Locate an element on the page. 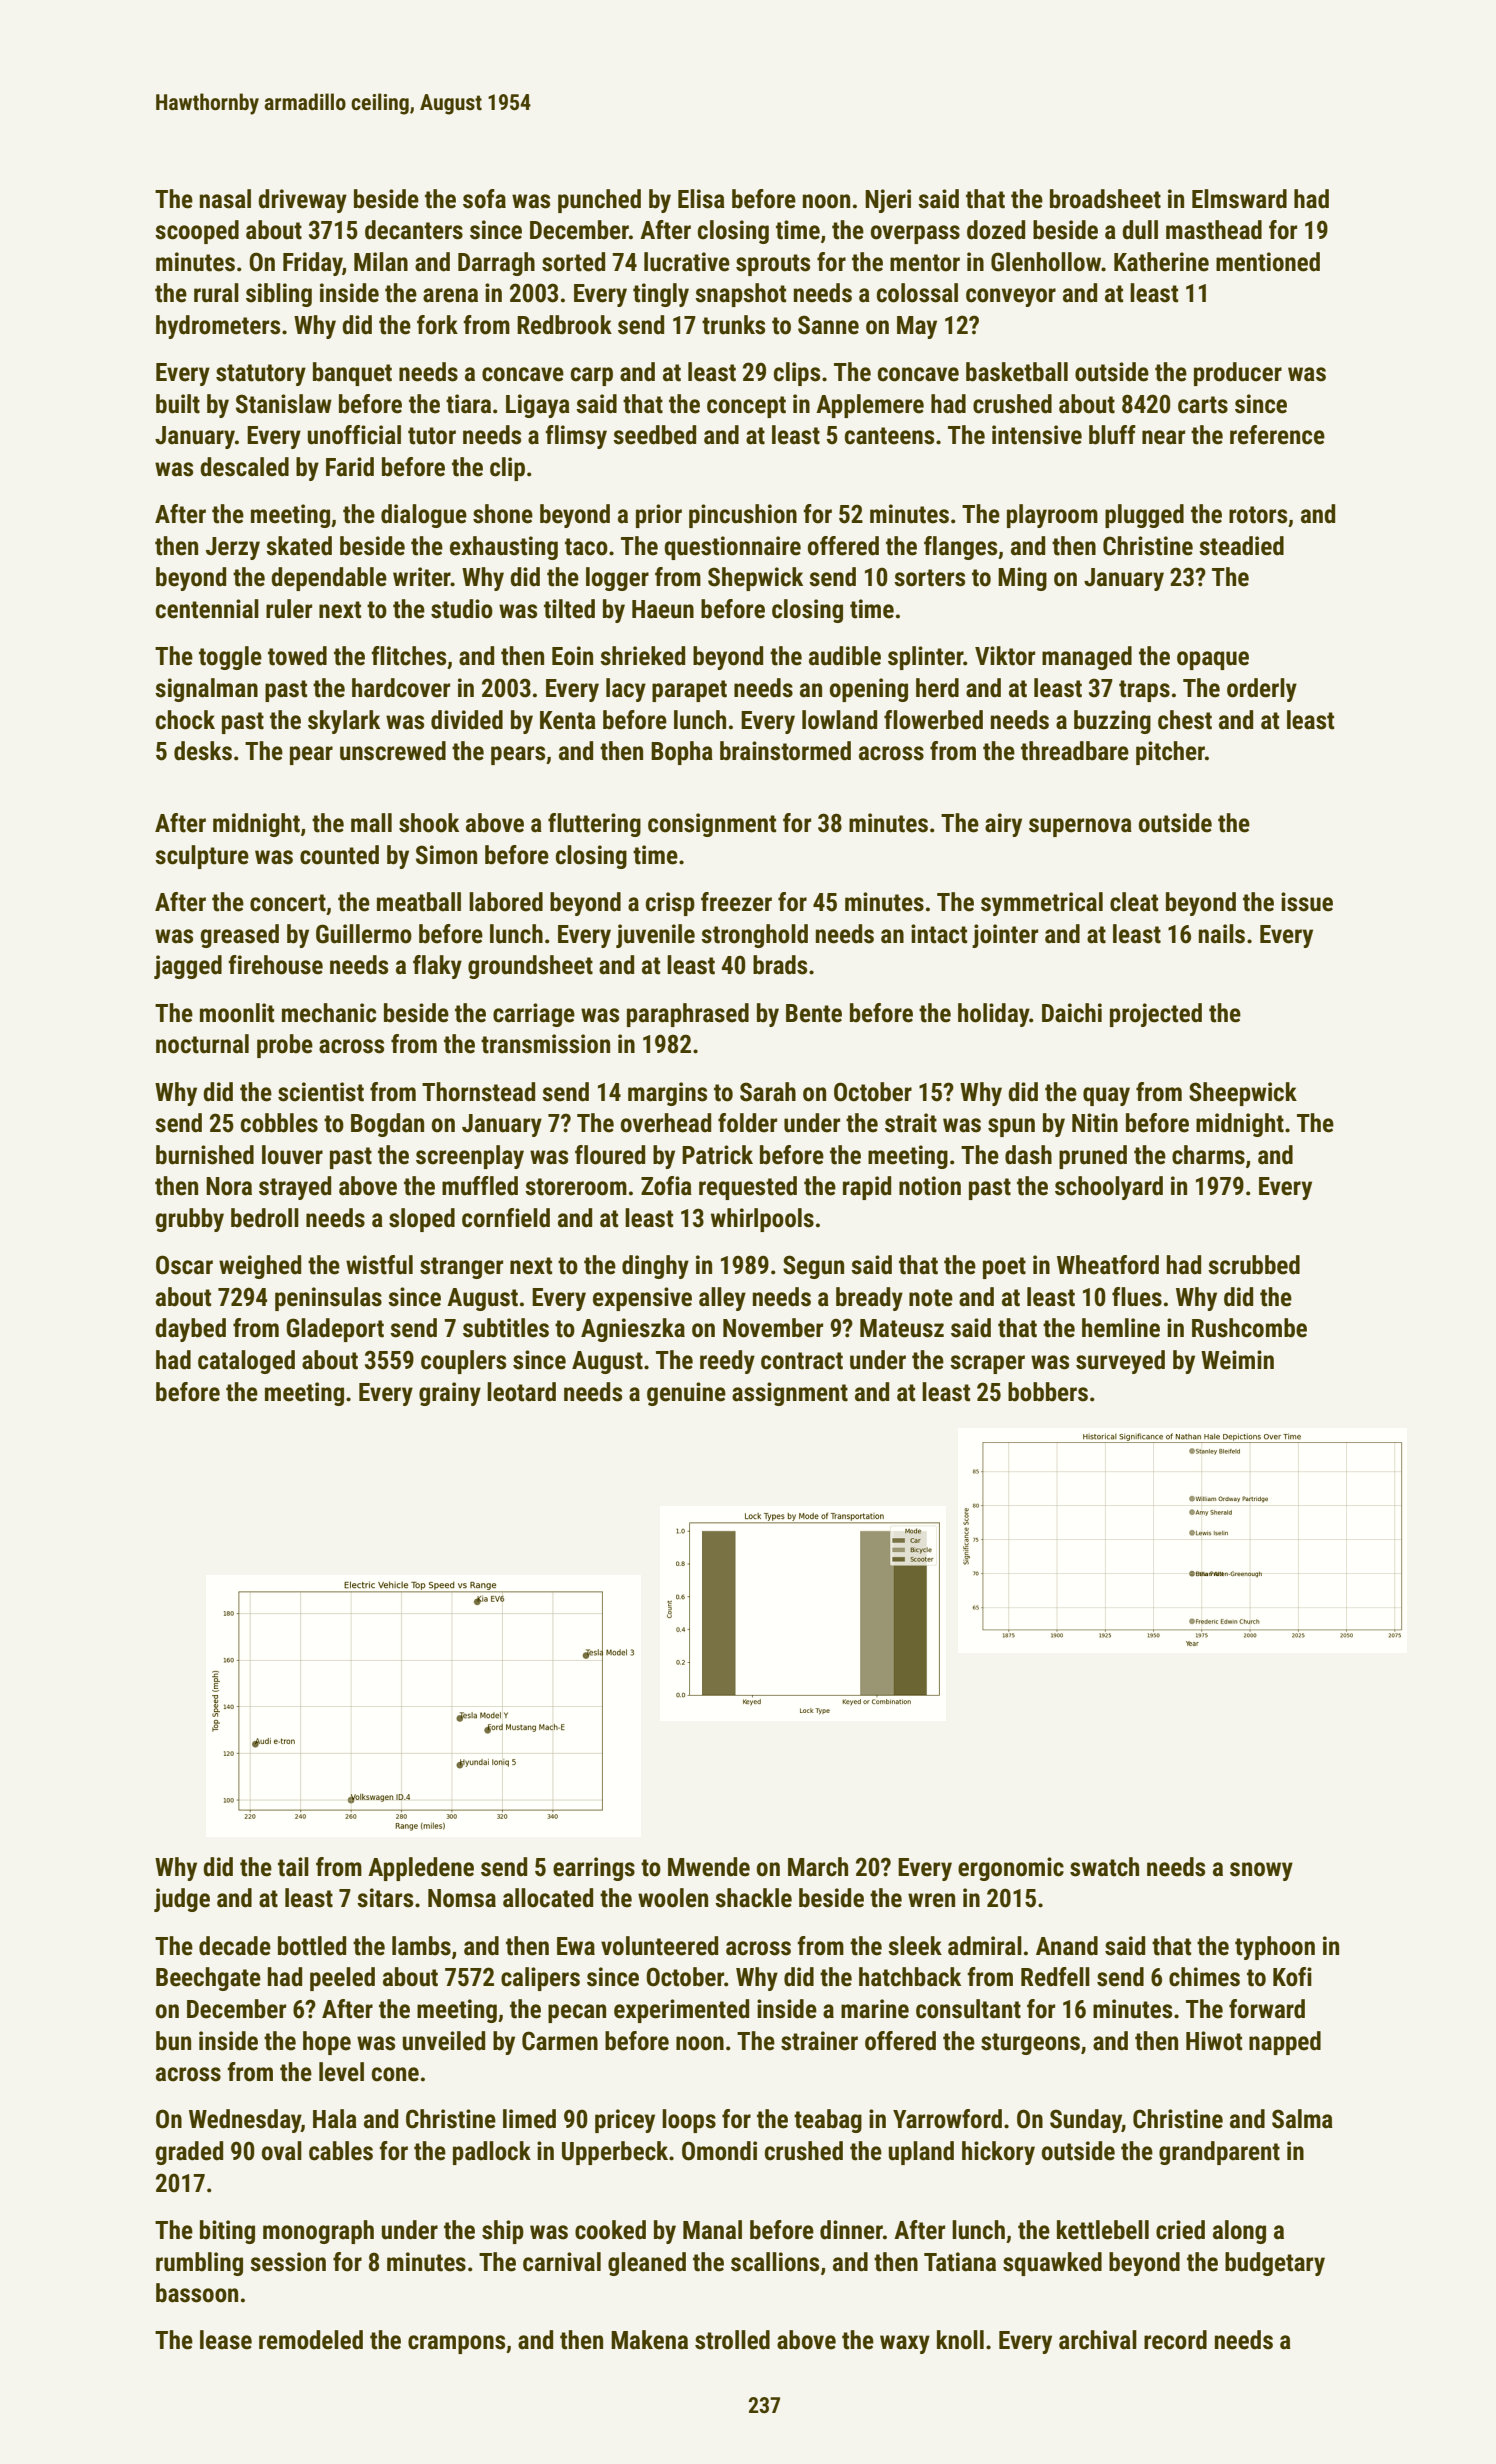  brads is located at coordinates (780, 965).
